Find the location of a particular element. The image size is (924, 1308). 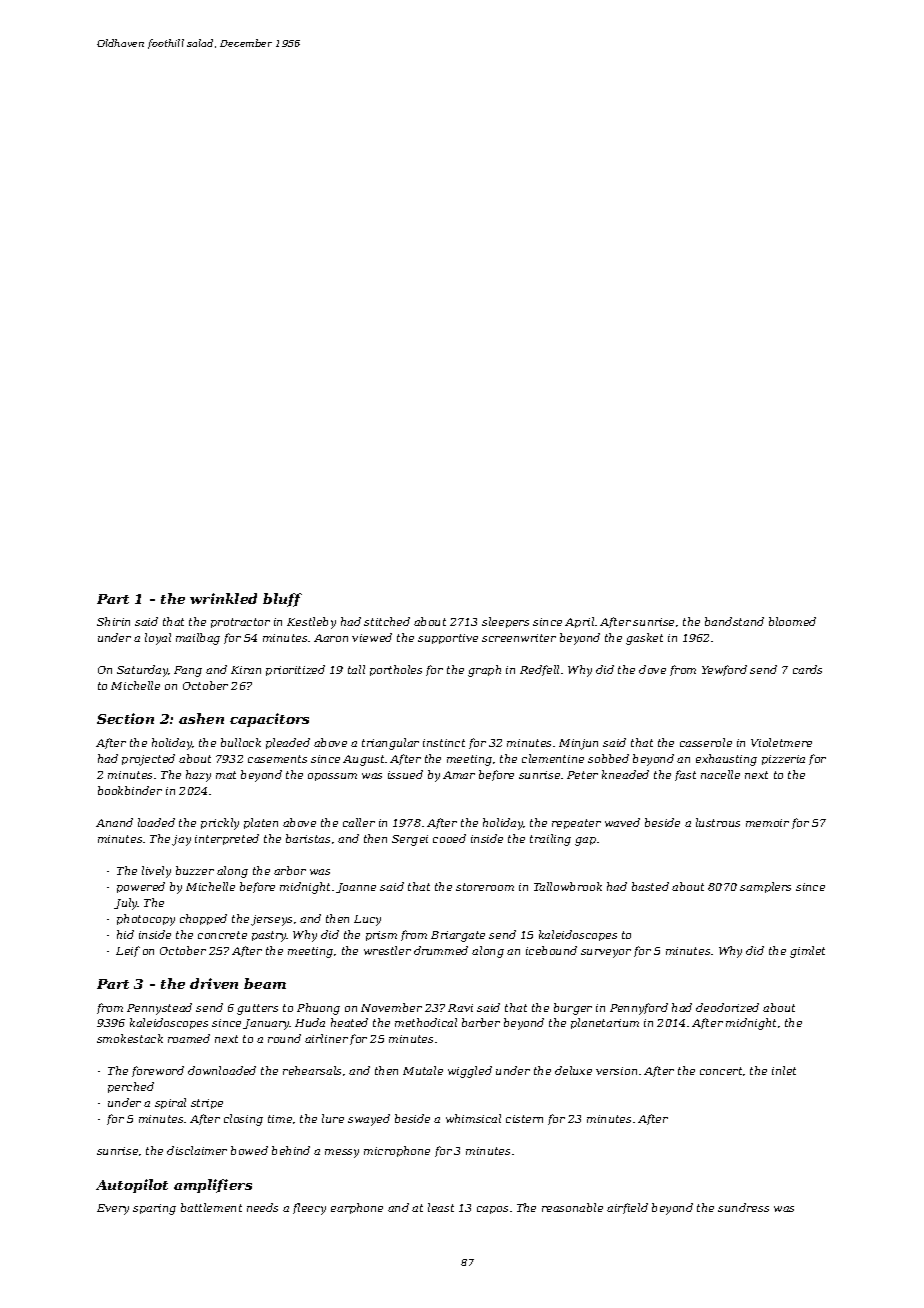

April is located at coordinates (579, 622).
